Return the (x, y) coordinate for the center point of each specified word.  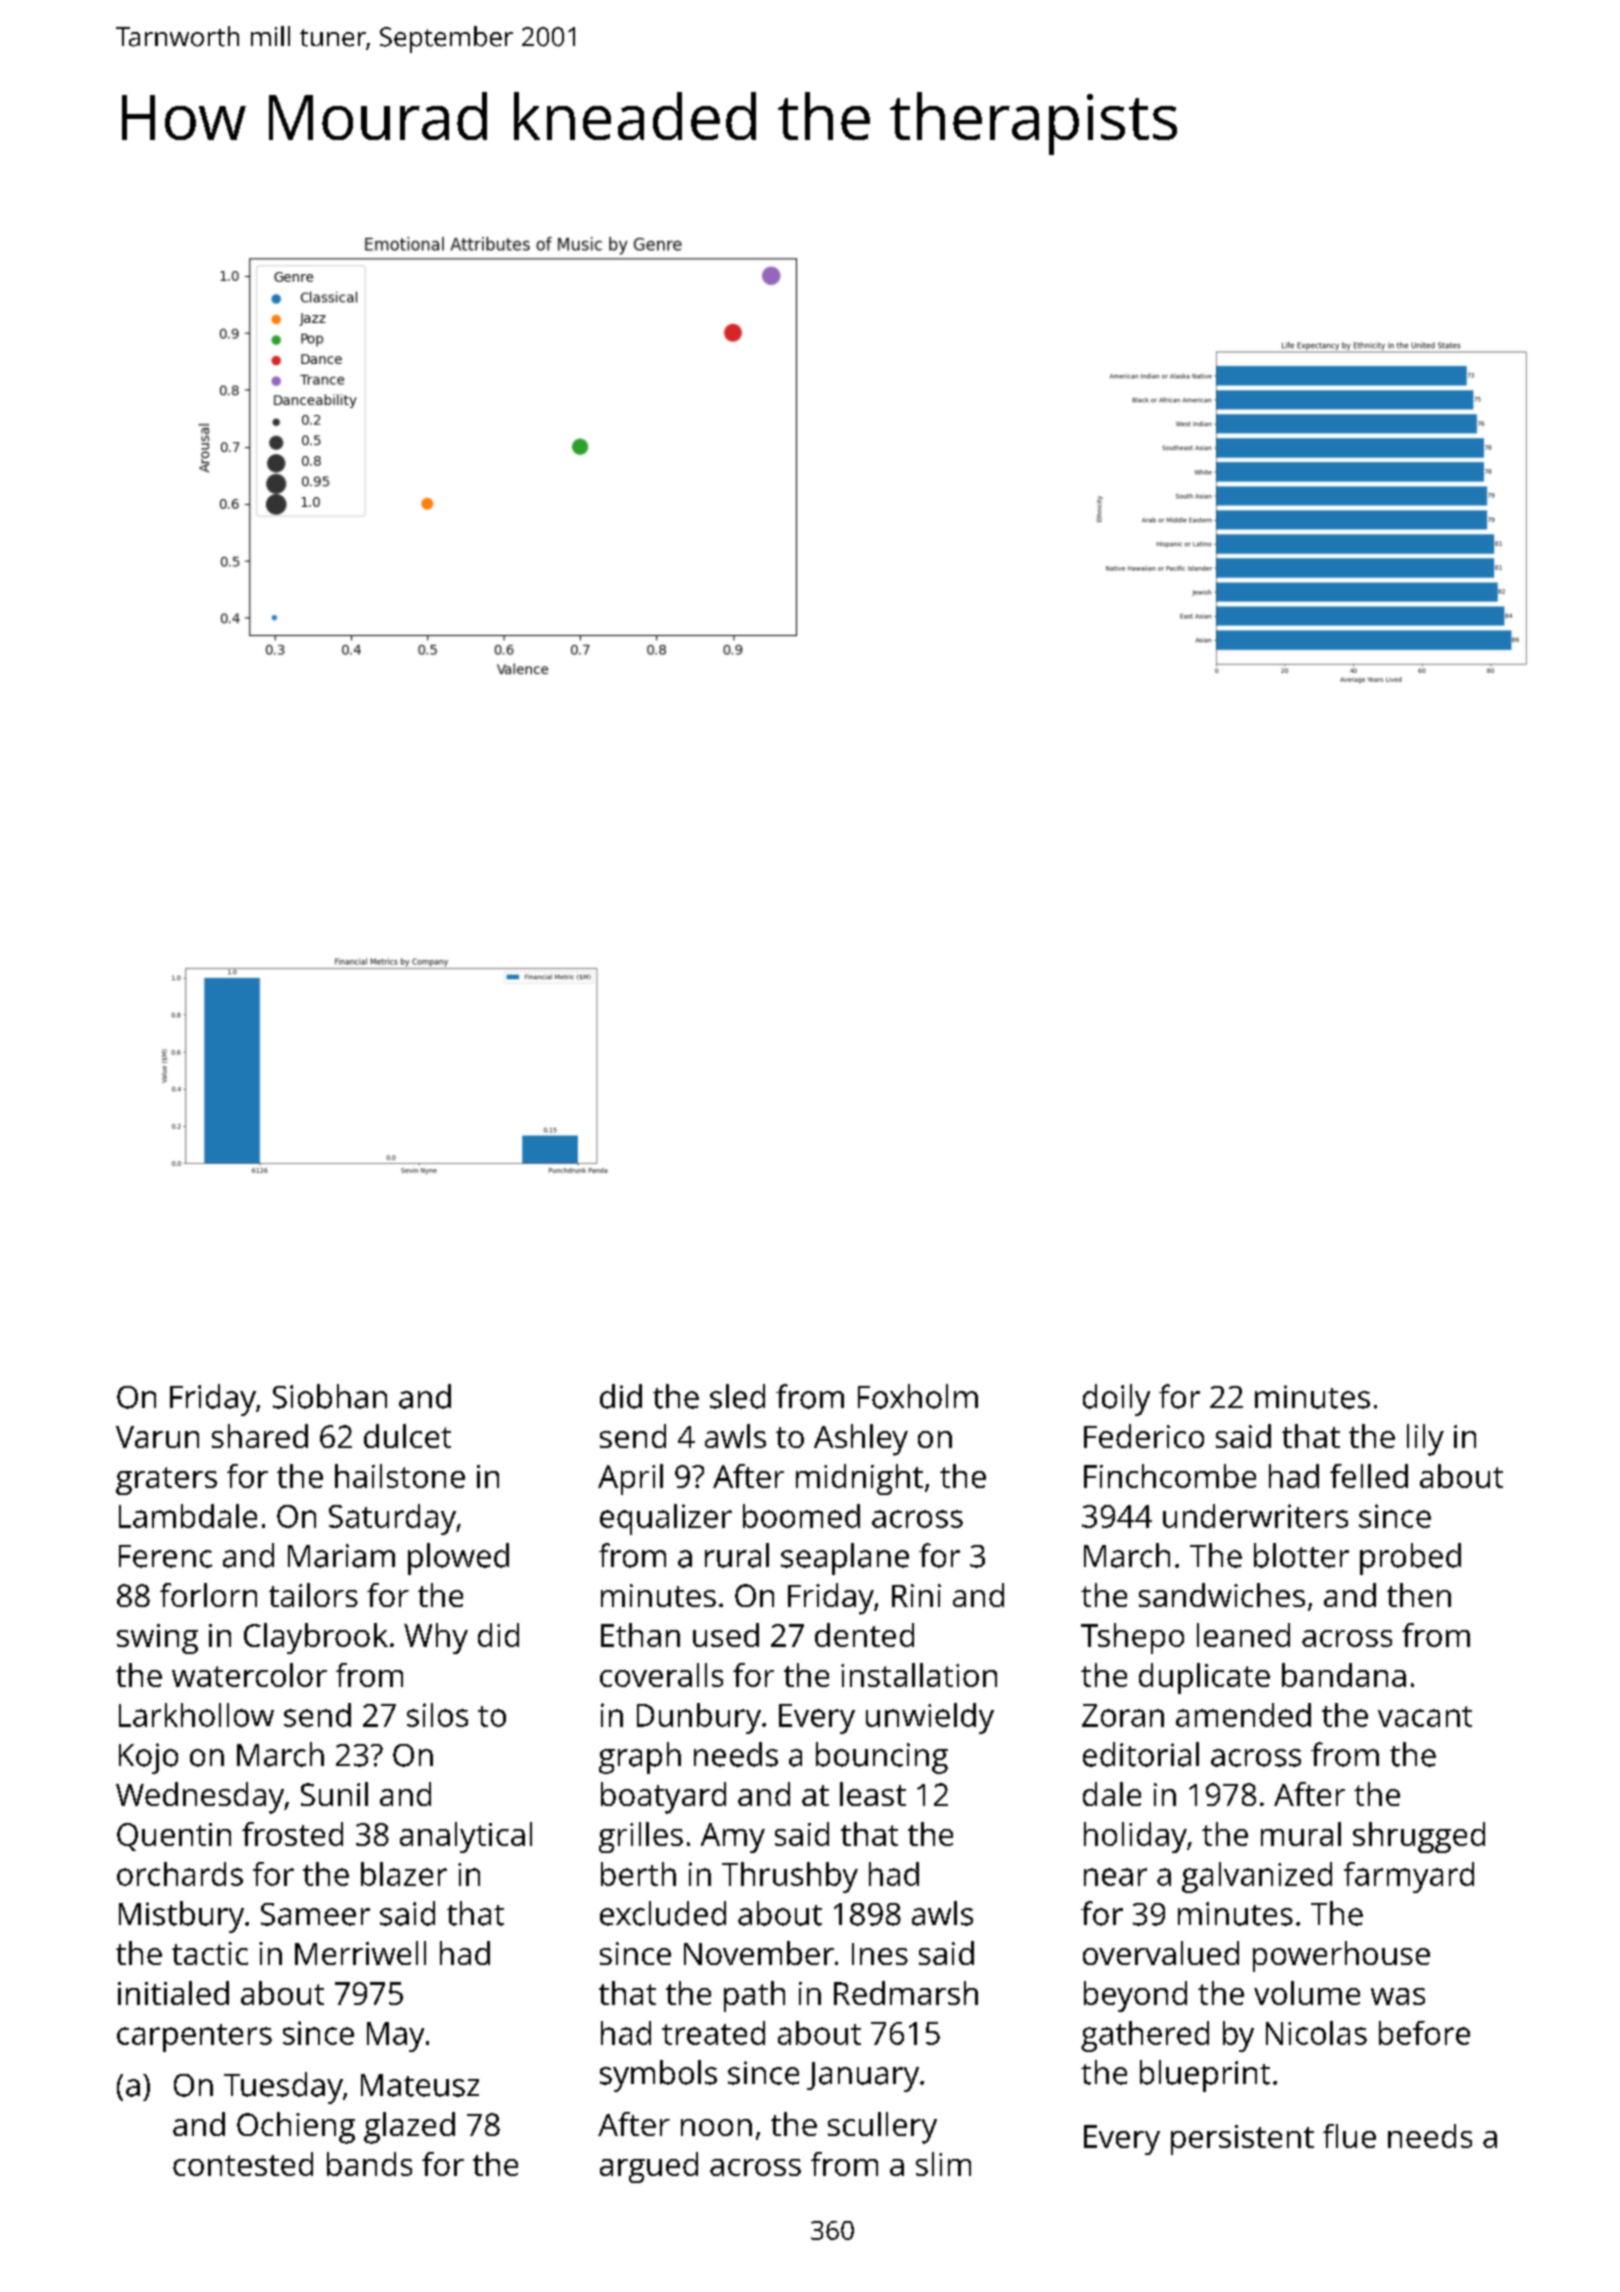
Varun (157, 1437)
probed (1410, 1559)
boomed (801, 1516)
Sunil (334, 1794)
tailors (313, 1595)
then (1419, 1595)
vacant (1425, 1716)
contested (243, 2164)
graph (640, 1758)
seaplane (845, 1559)
